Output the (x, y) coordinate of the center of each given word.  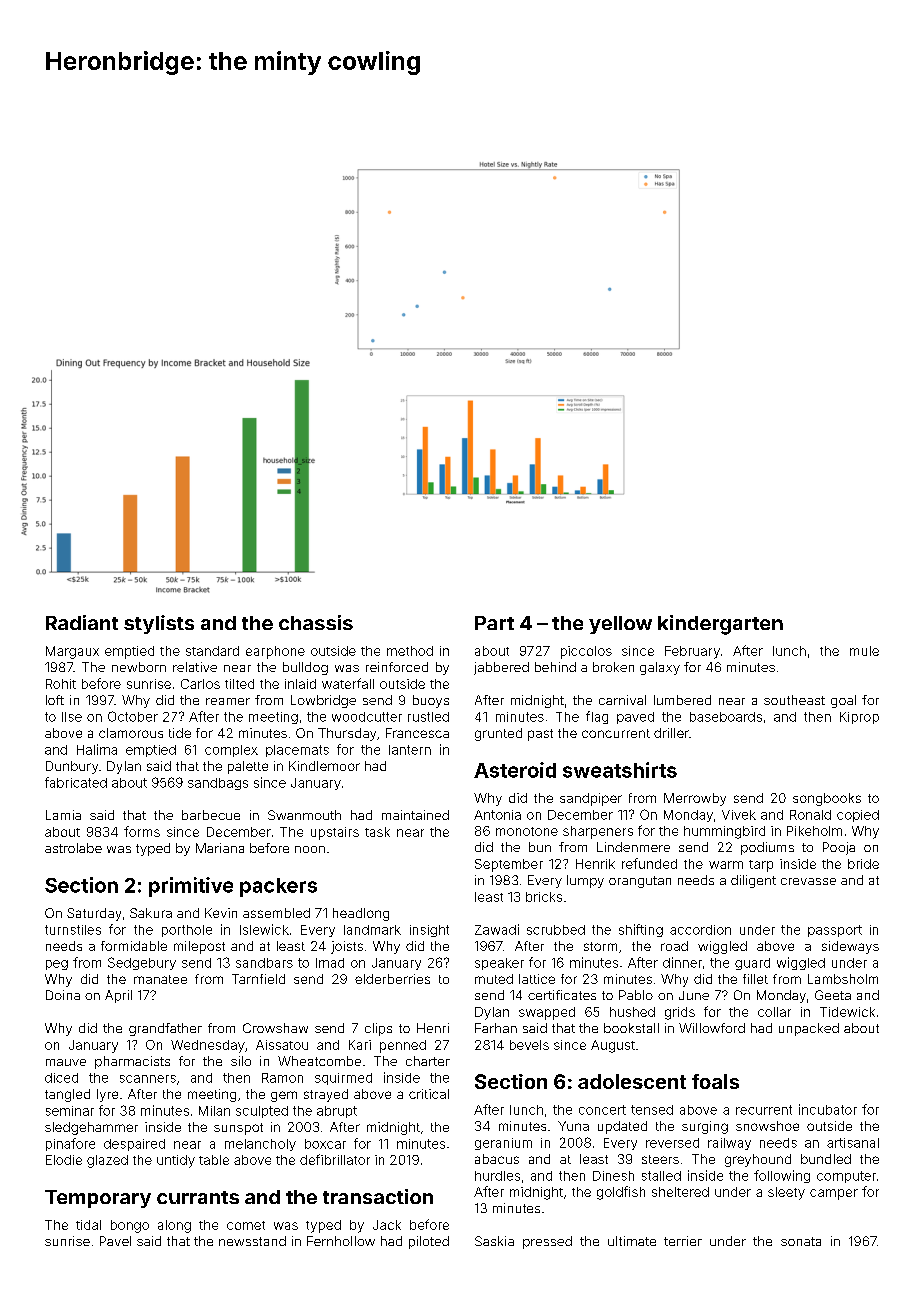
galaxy (660, 668)
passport (835, 931)
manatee (160, 979)
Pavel (115, 1241)
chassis (316, 622)
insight (429, 931)
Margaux (72, 652)
